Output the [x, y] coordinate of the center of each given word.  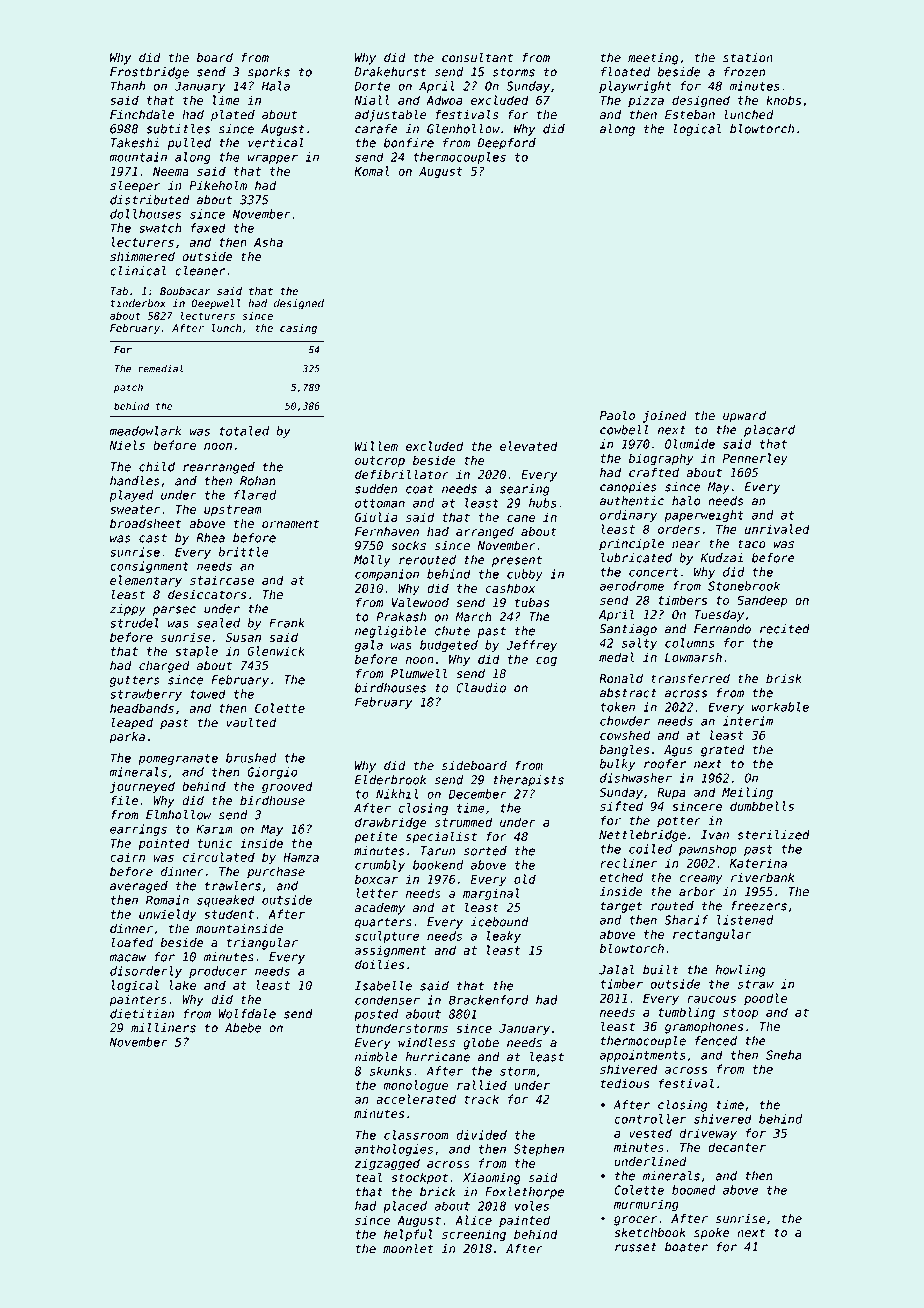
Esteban [690, 115]
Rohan [258, 481]
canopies [628, 488]
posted [376, 1015]
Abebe [243, 1028]
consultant [477, 57]
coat [420, 489]
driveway [708, 1134]
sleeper [135, 186]
